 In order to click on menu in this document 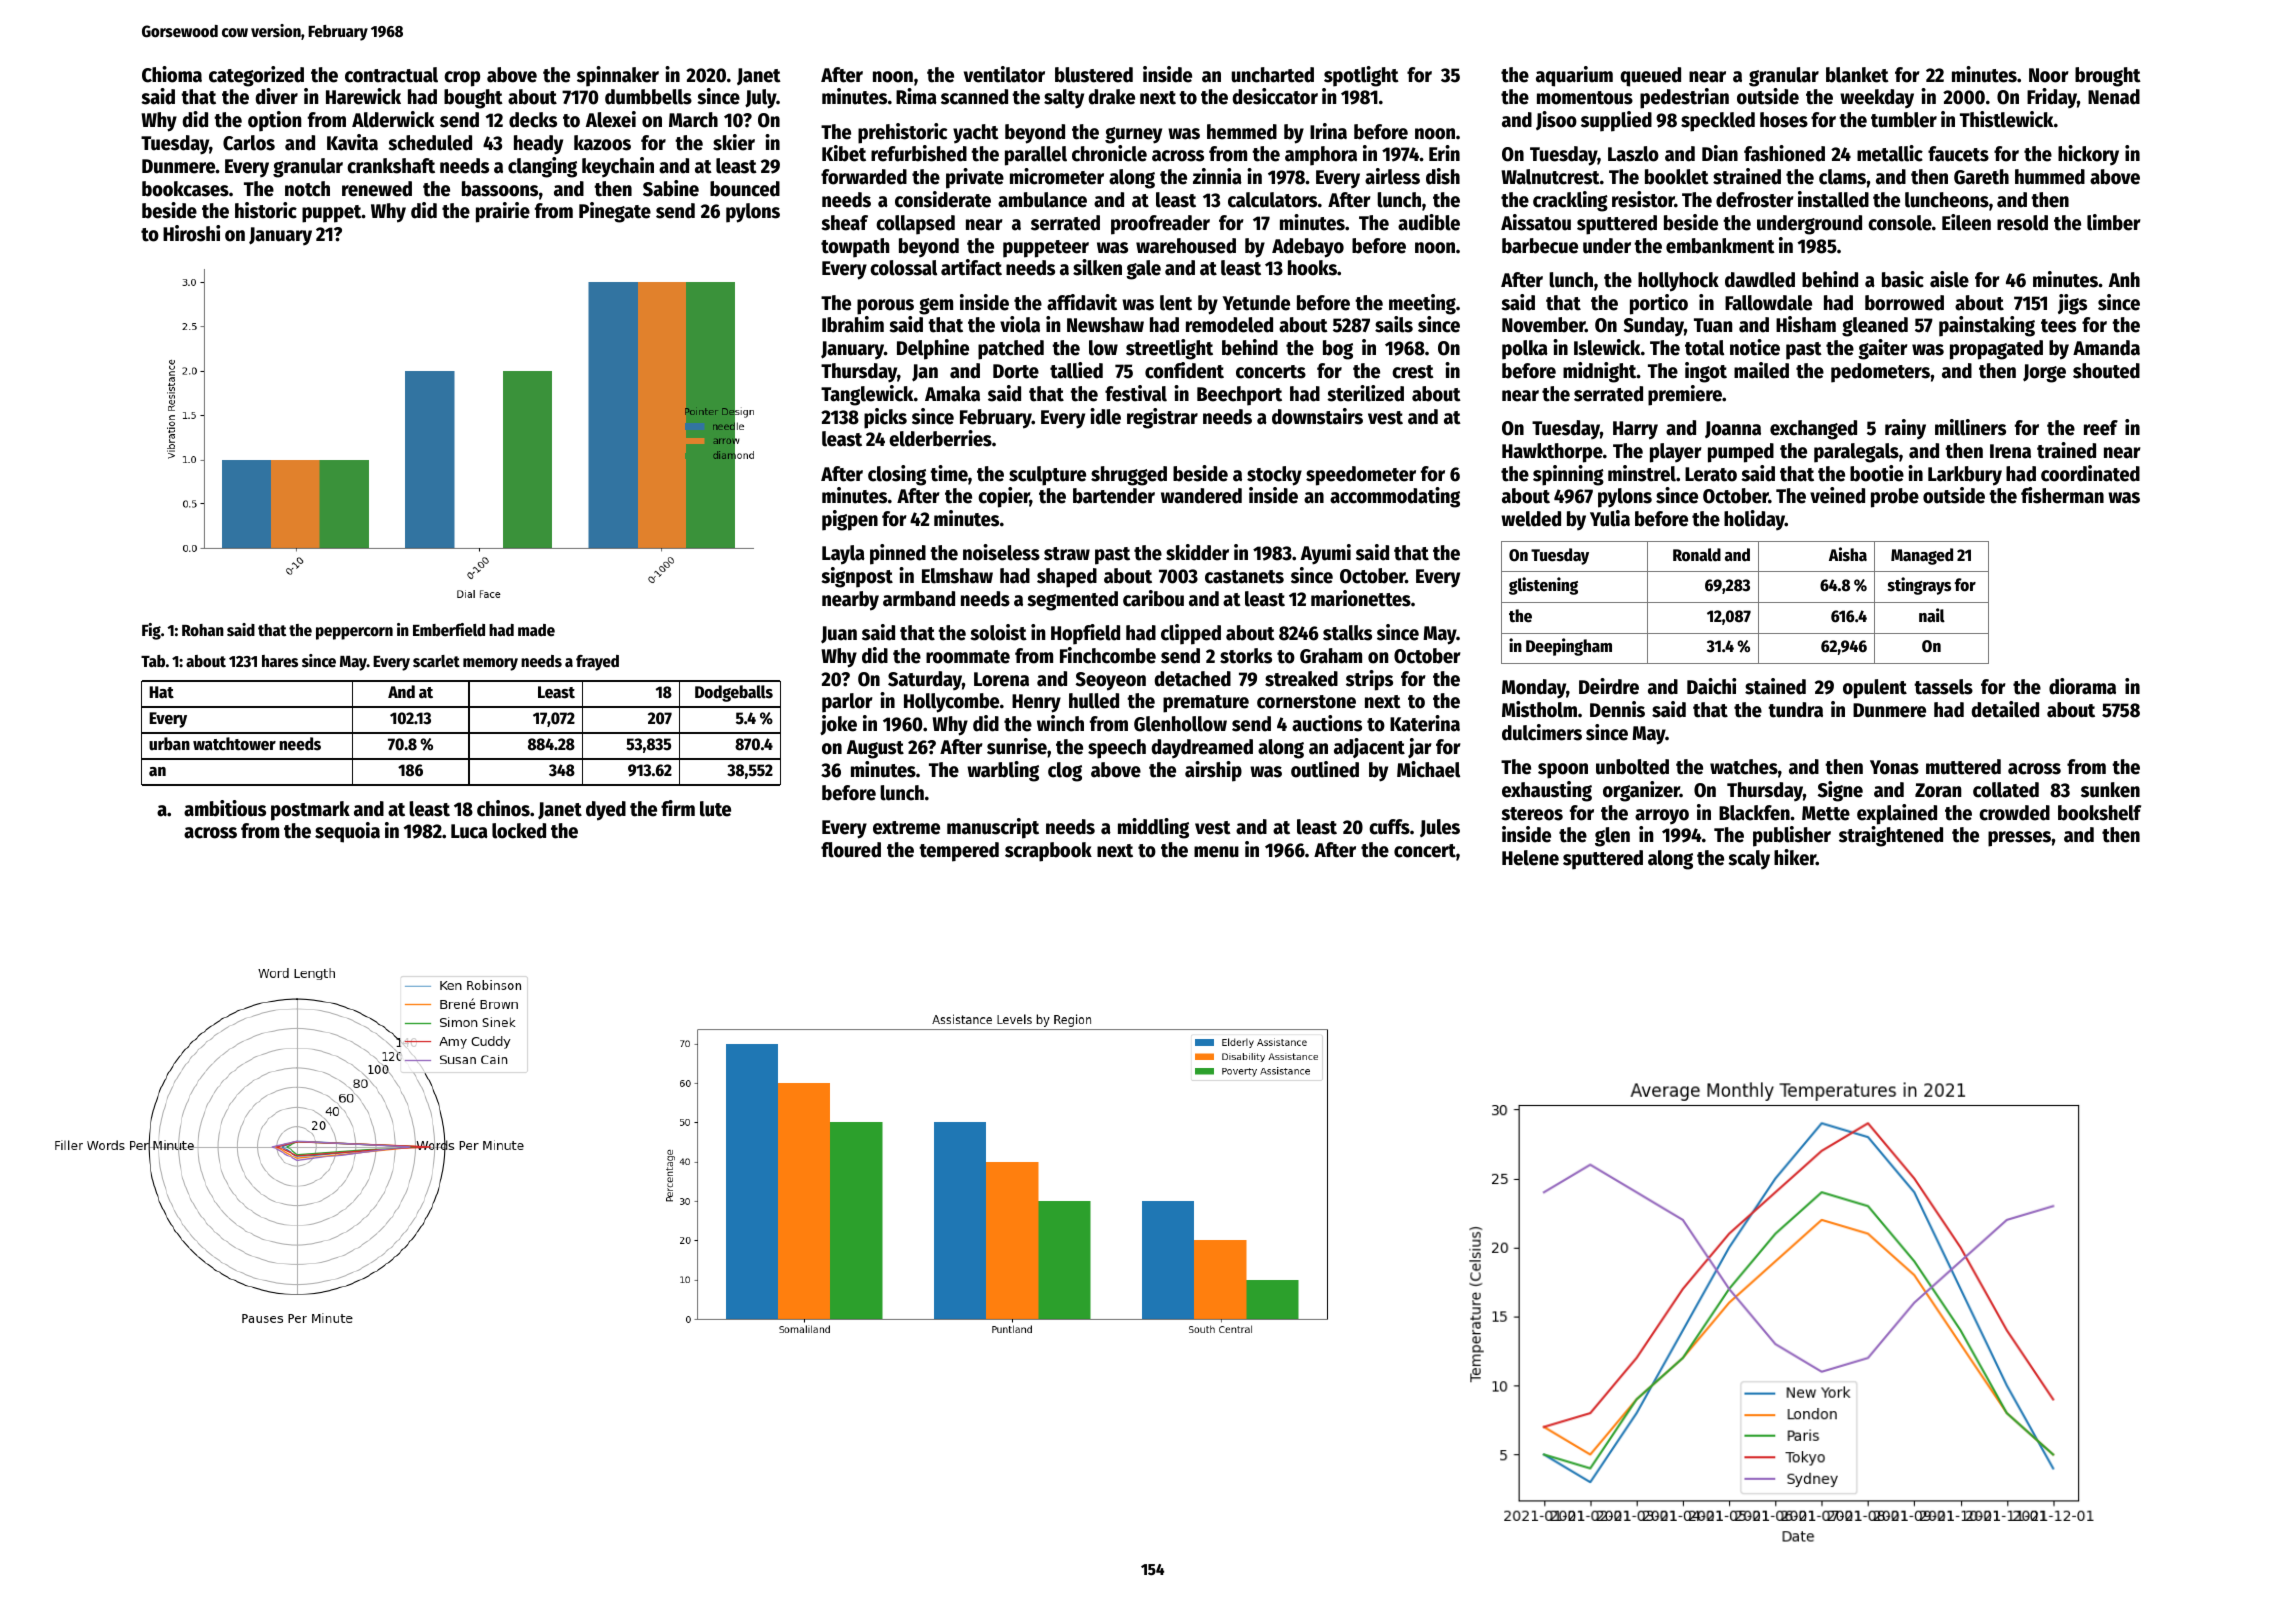, I will do `click(1216, 852)`.
